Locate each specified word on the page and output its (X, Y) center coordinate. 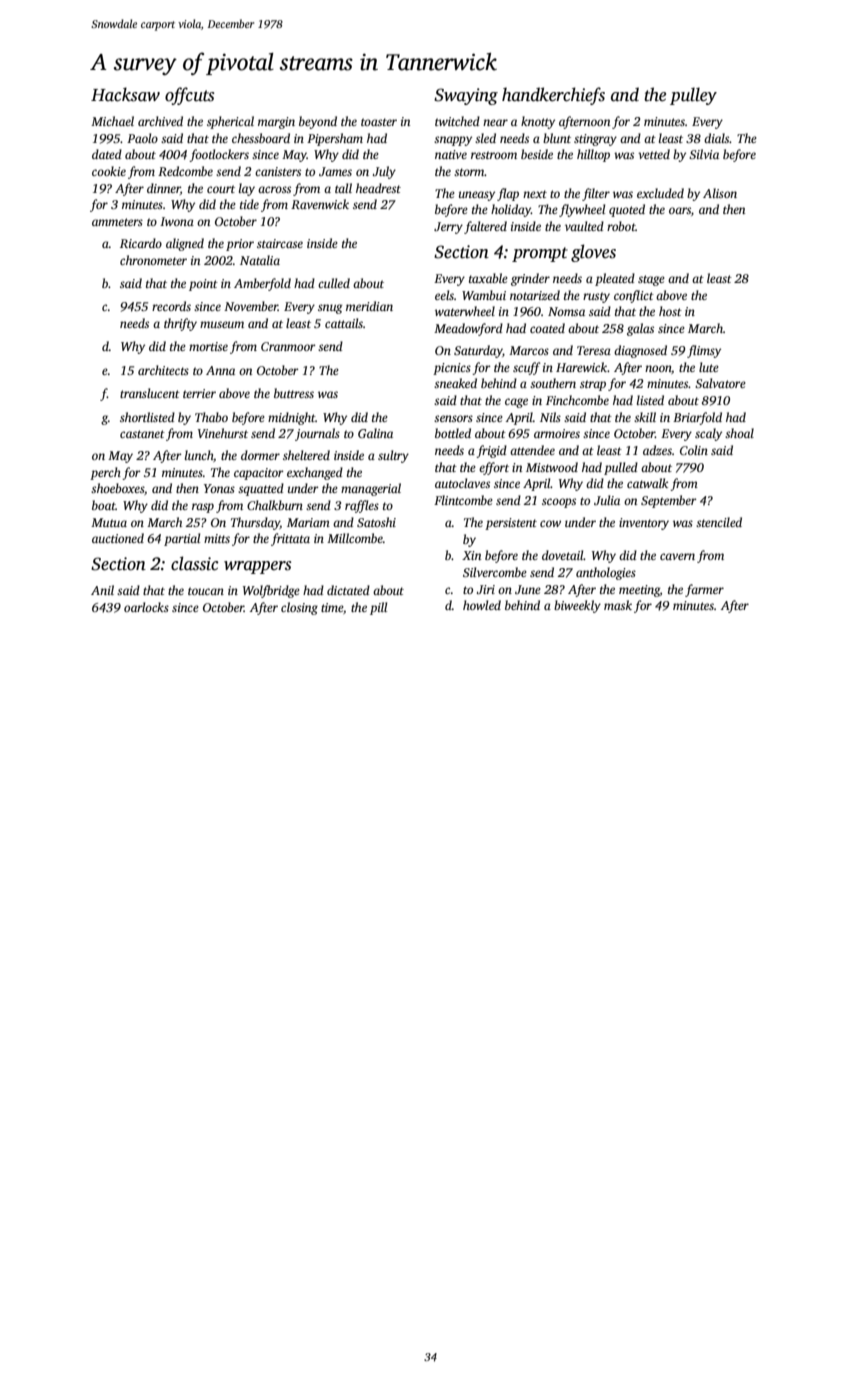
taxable (488, 278)
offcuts (189, 96)
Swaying (466, 96)
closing (299, 608)
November (251, 306)
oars (680, 210)
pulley (693, 96)
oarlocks (146, 607)
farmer (704, 590)
